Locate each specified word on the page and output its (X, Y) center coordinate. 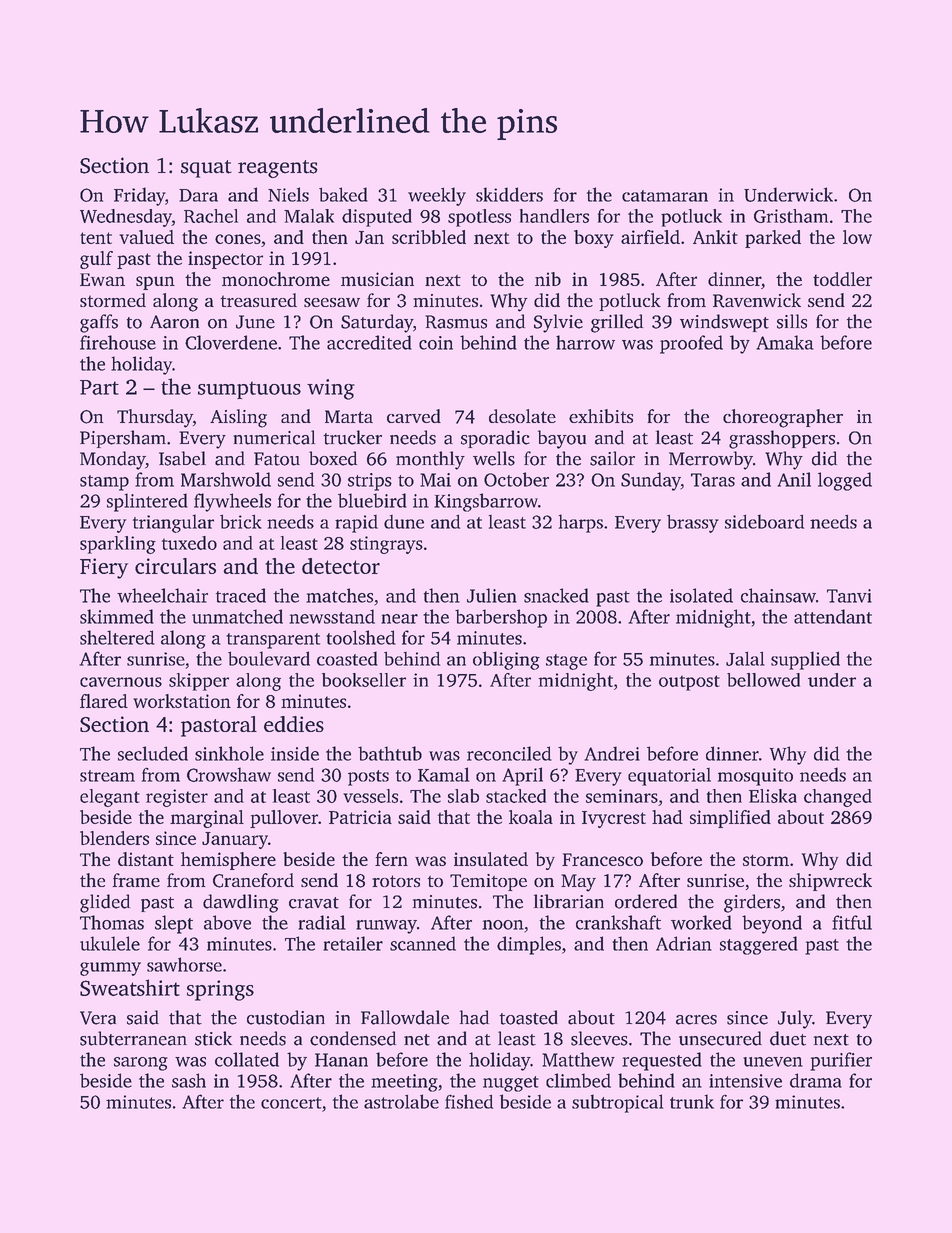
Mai (435, 480)
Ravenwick (757, 300)
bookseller (364, 680)
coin (436, 343)
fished (469, 1101)
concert (291, 1103)
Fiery (104, 568)
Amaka (785, 342)
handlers (554, 216)
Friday (139, 196)
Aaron (174, 322)
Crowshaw (229, 774)
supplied (805, 660)
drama (816, 1080)
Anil (794, 479)
